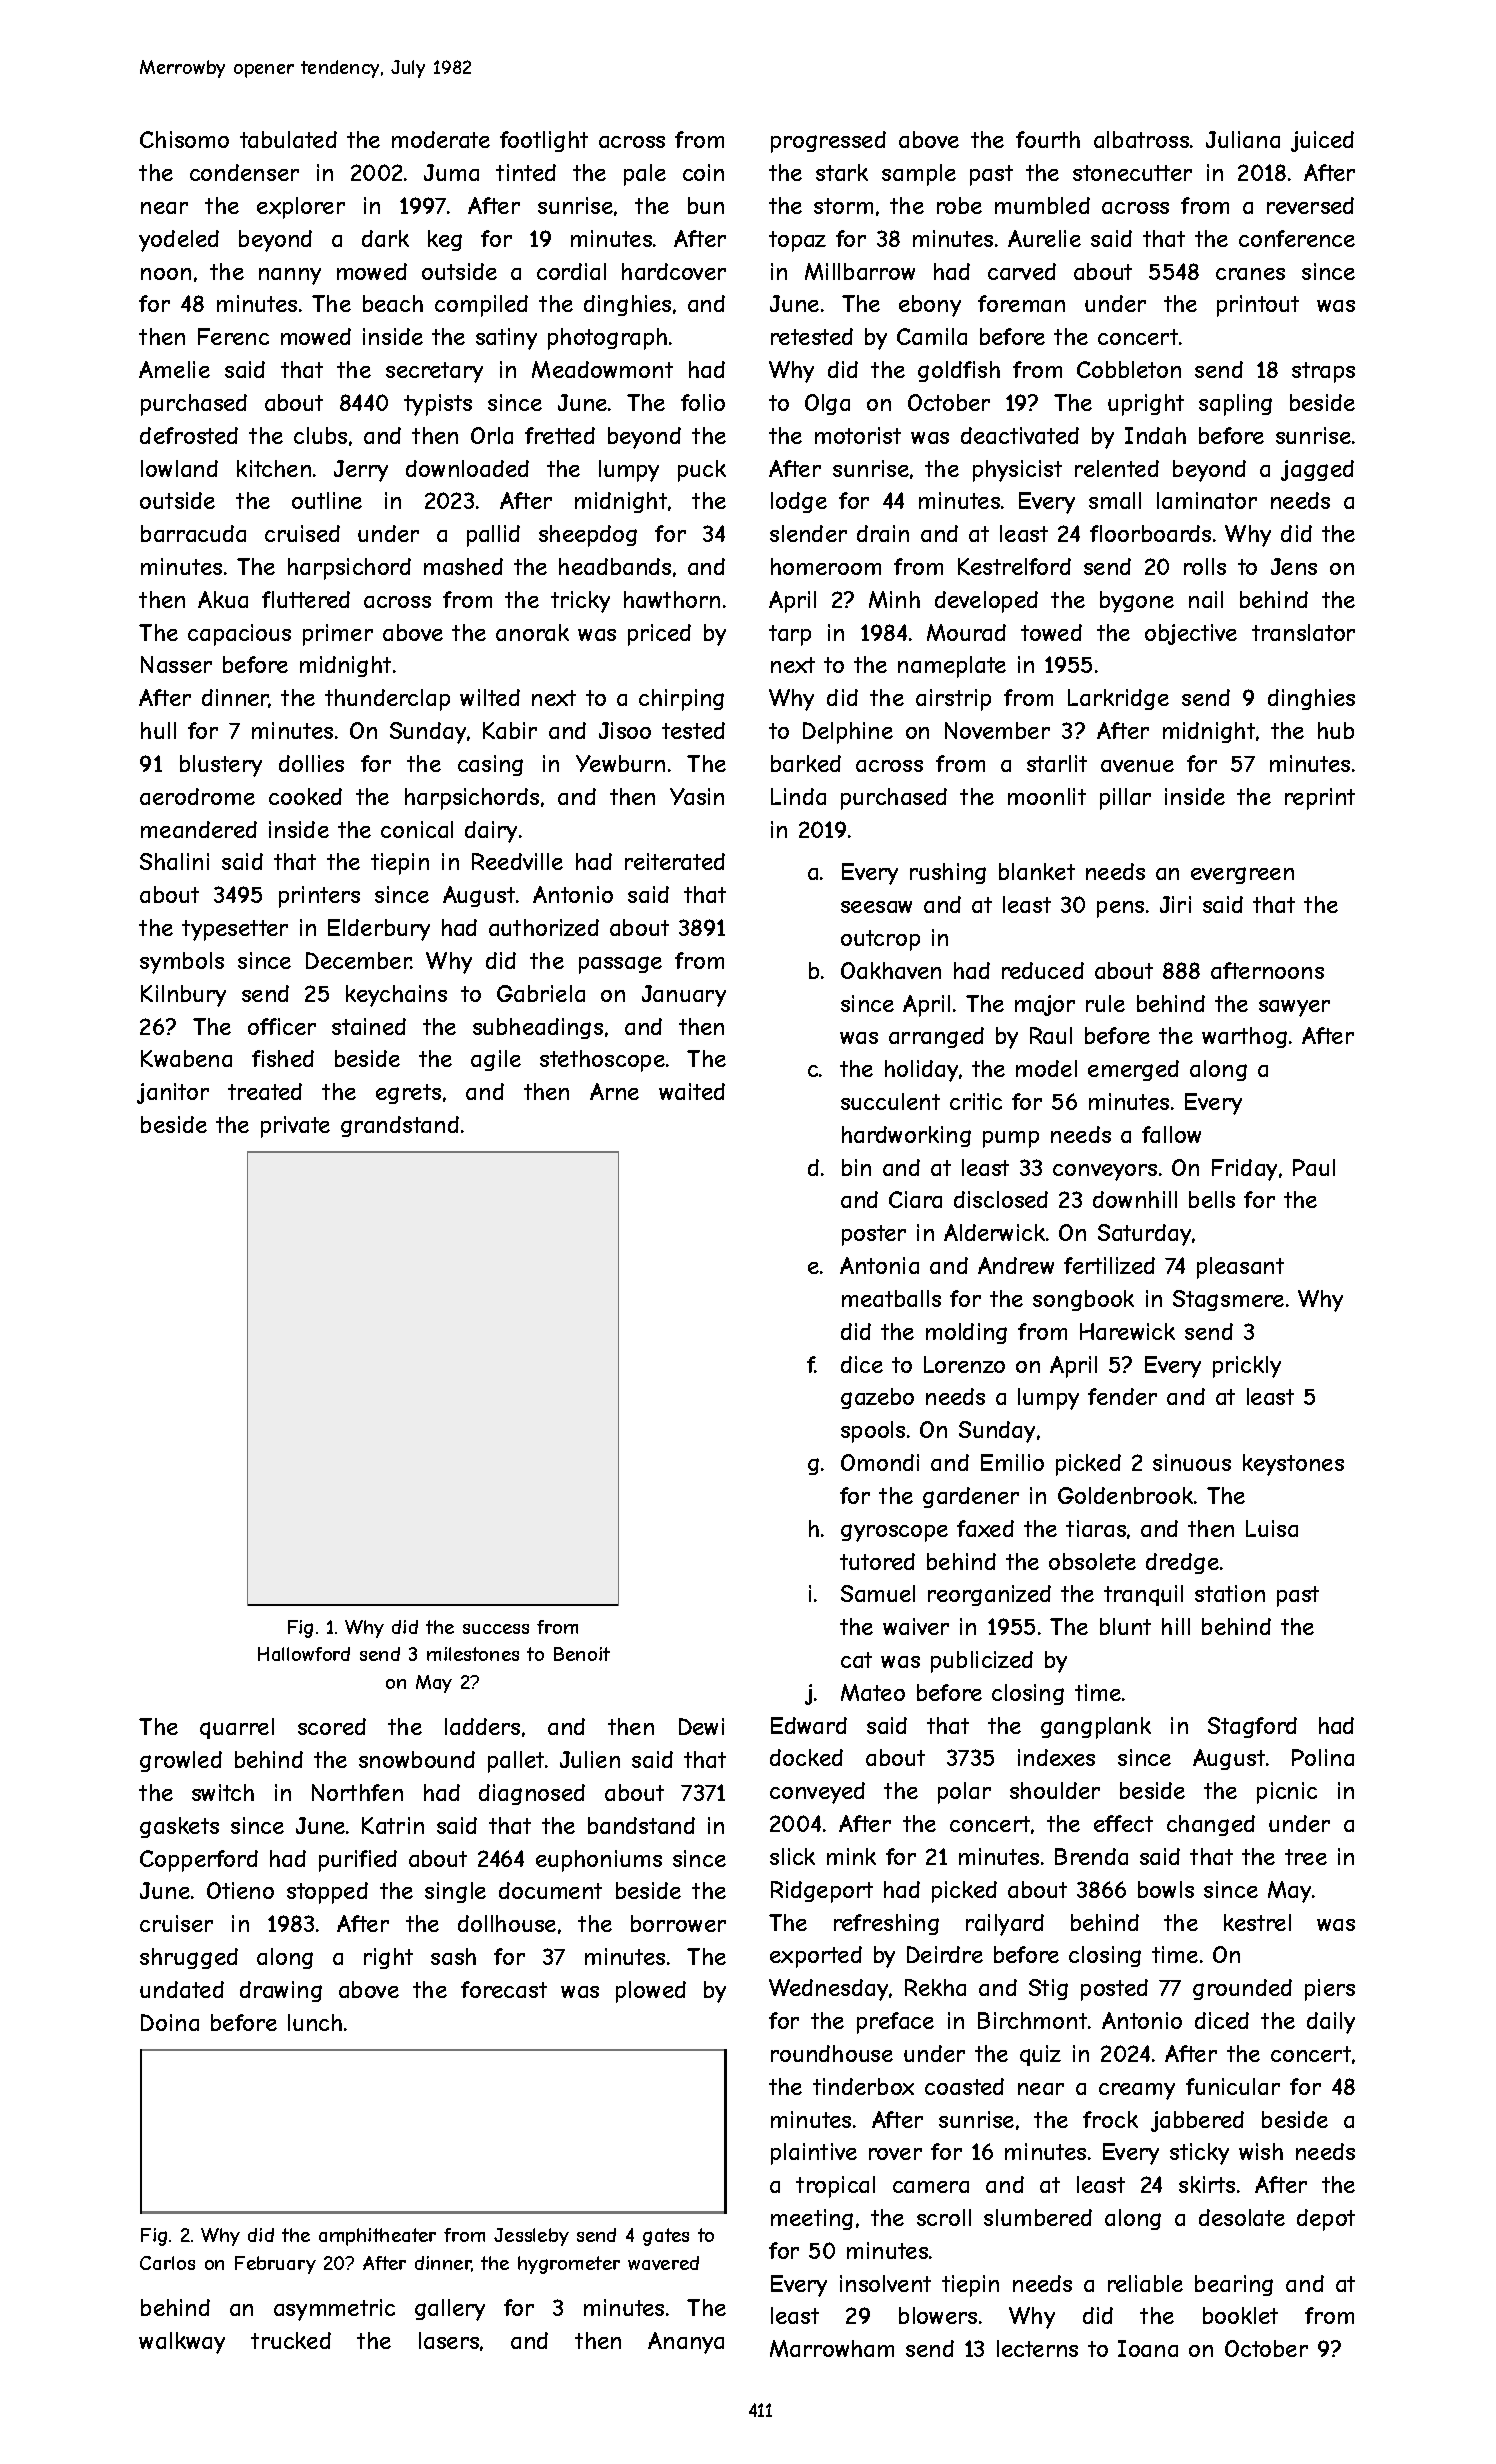  What do you see at coordinates (615, 566) in the screenshot?
I see `headbands` at bounding box center [615, 566].
